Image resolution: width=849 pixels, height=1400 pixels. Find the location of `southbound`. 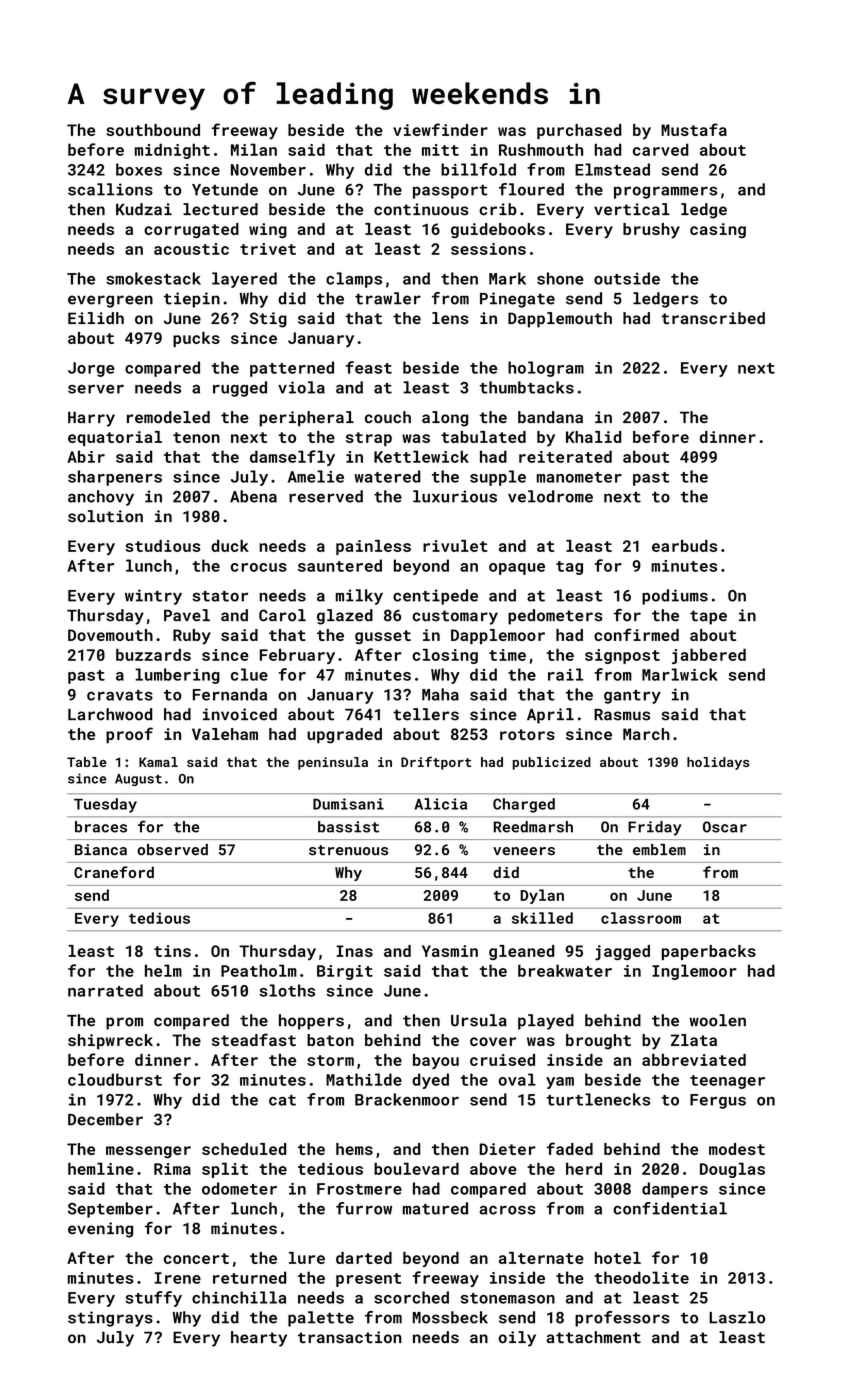

southbound is located at coordinates (153, 130).
